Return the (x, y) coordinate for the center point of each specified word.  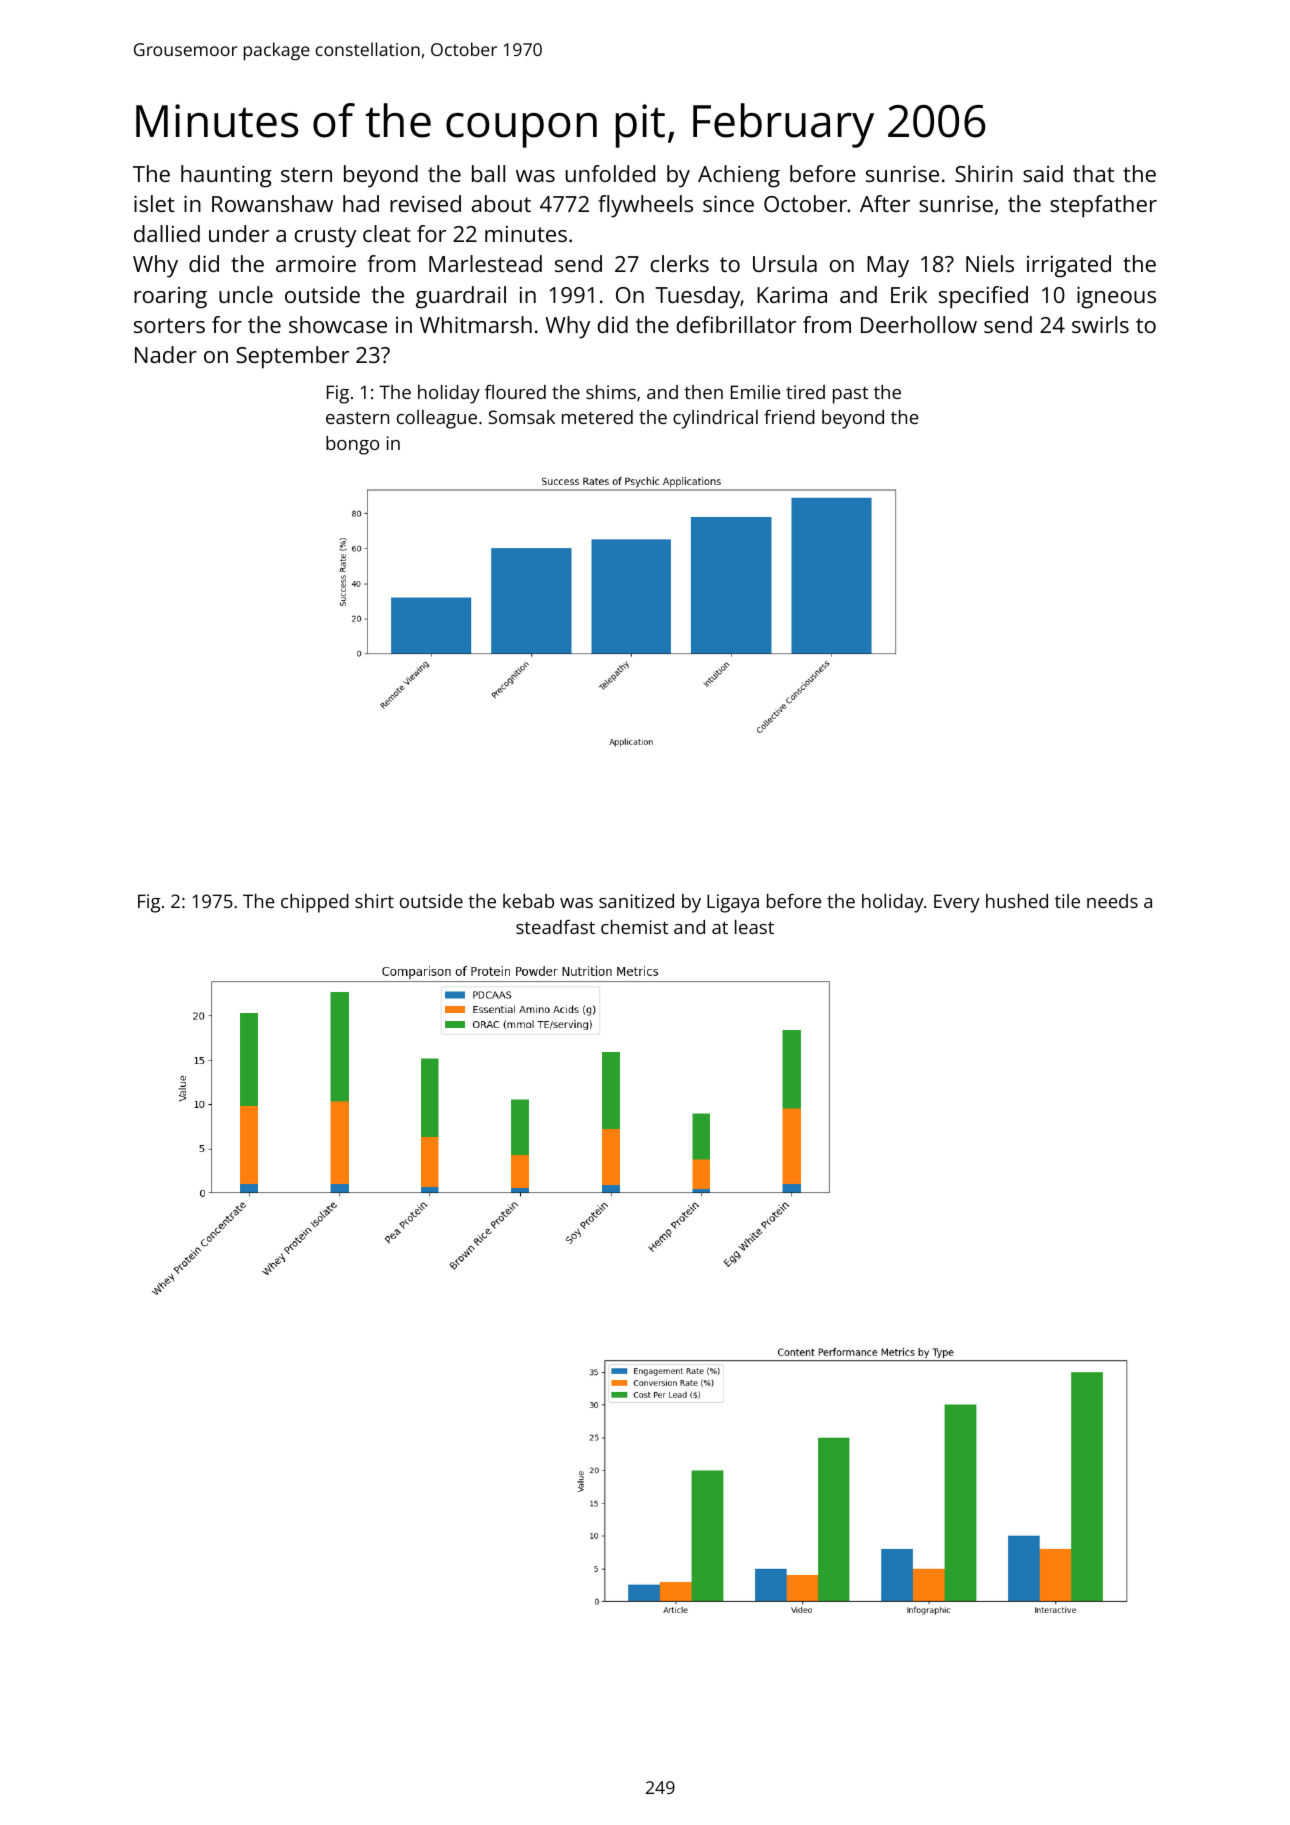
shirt (374, 901)
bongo (352, 445)
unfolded (610, 173)
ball (488, 173)
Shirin (984, 173)
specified (983, 297)
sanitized (636, 901)
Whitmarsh (476, 324)
